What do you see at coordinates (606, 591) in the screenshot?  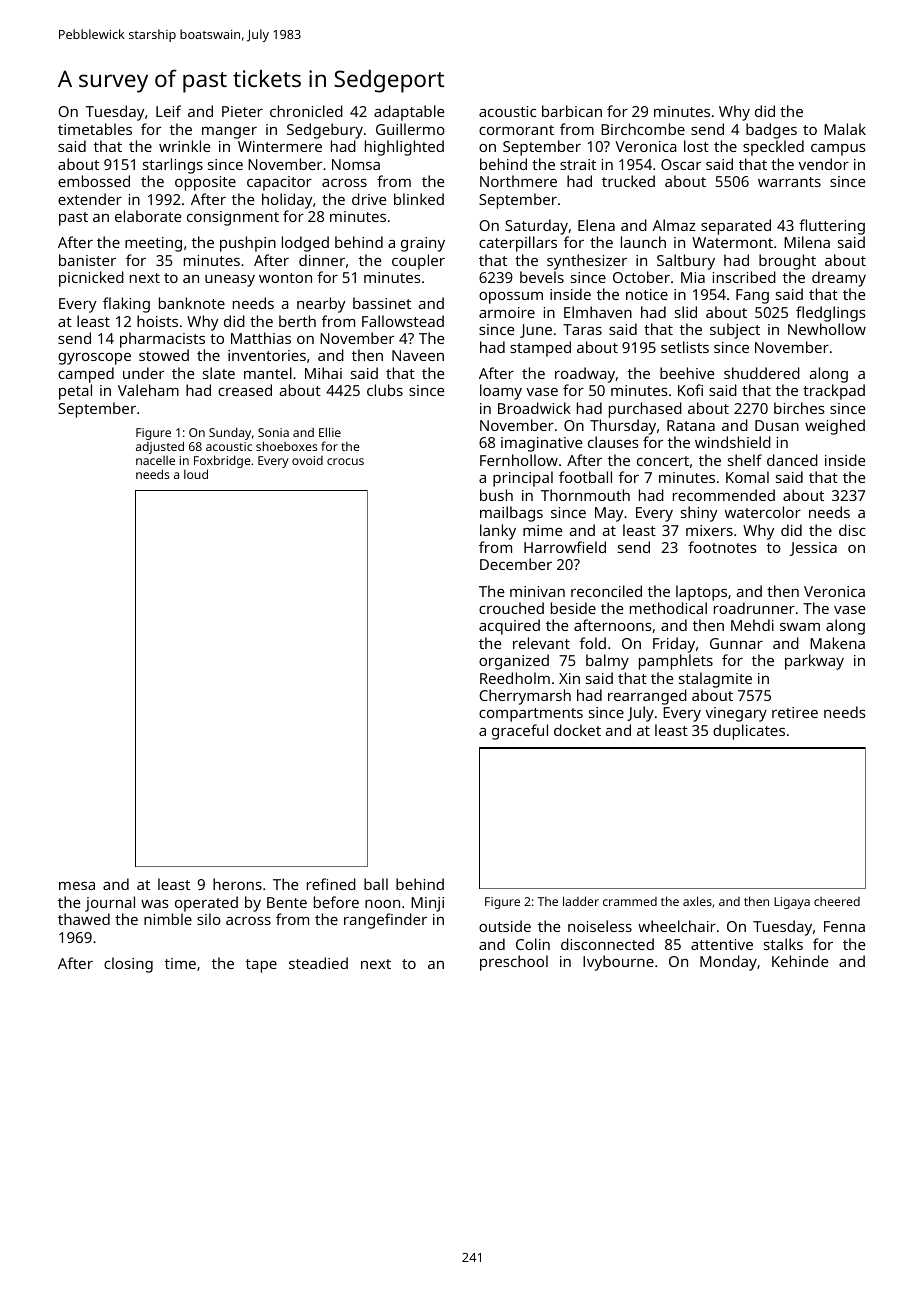 I see `reconciled` at bounding box center [606, 591].
